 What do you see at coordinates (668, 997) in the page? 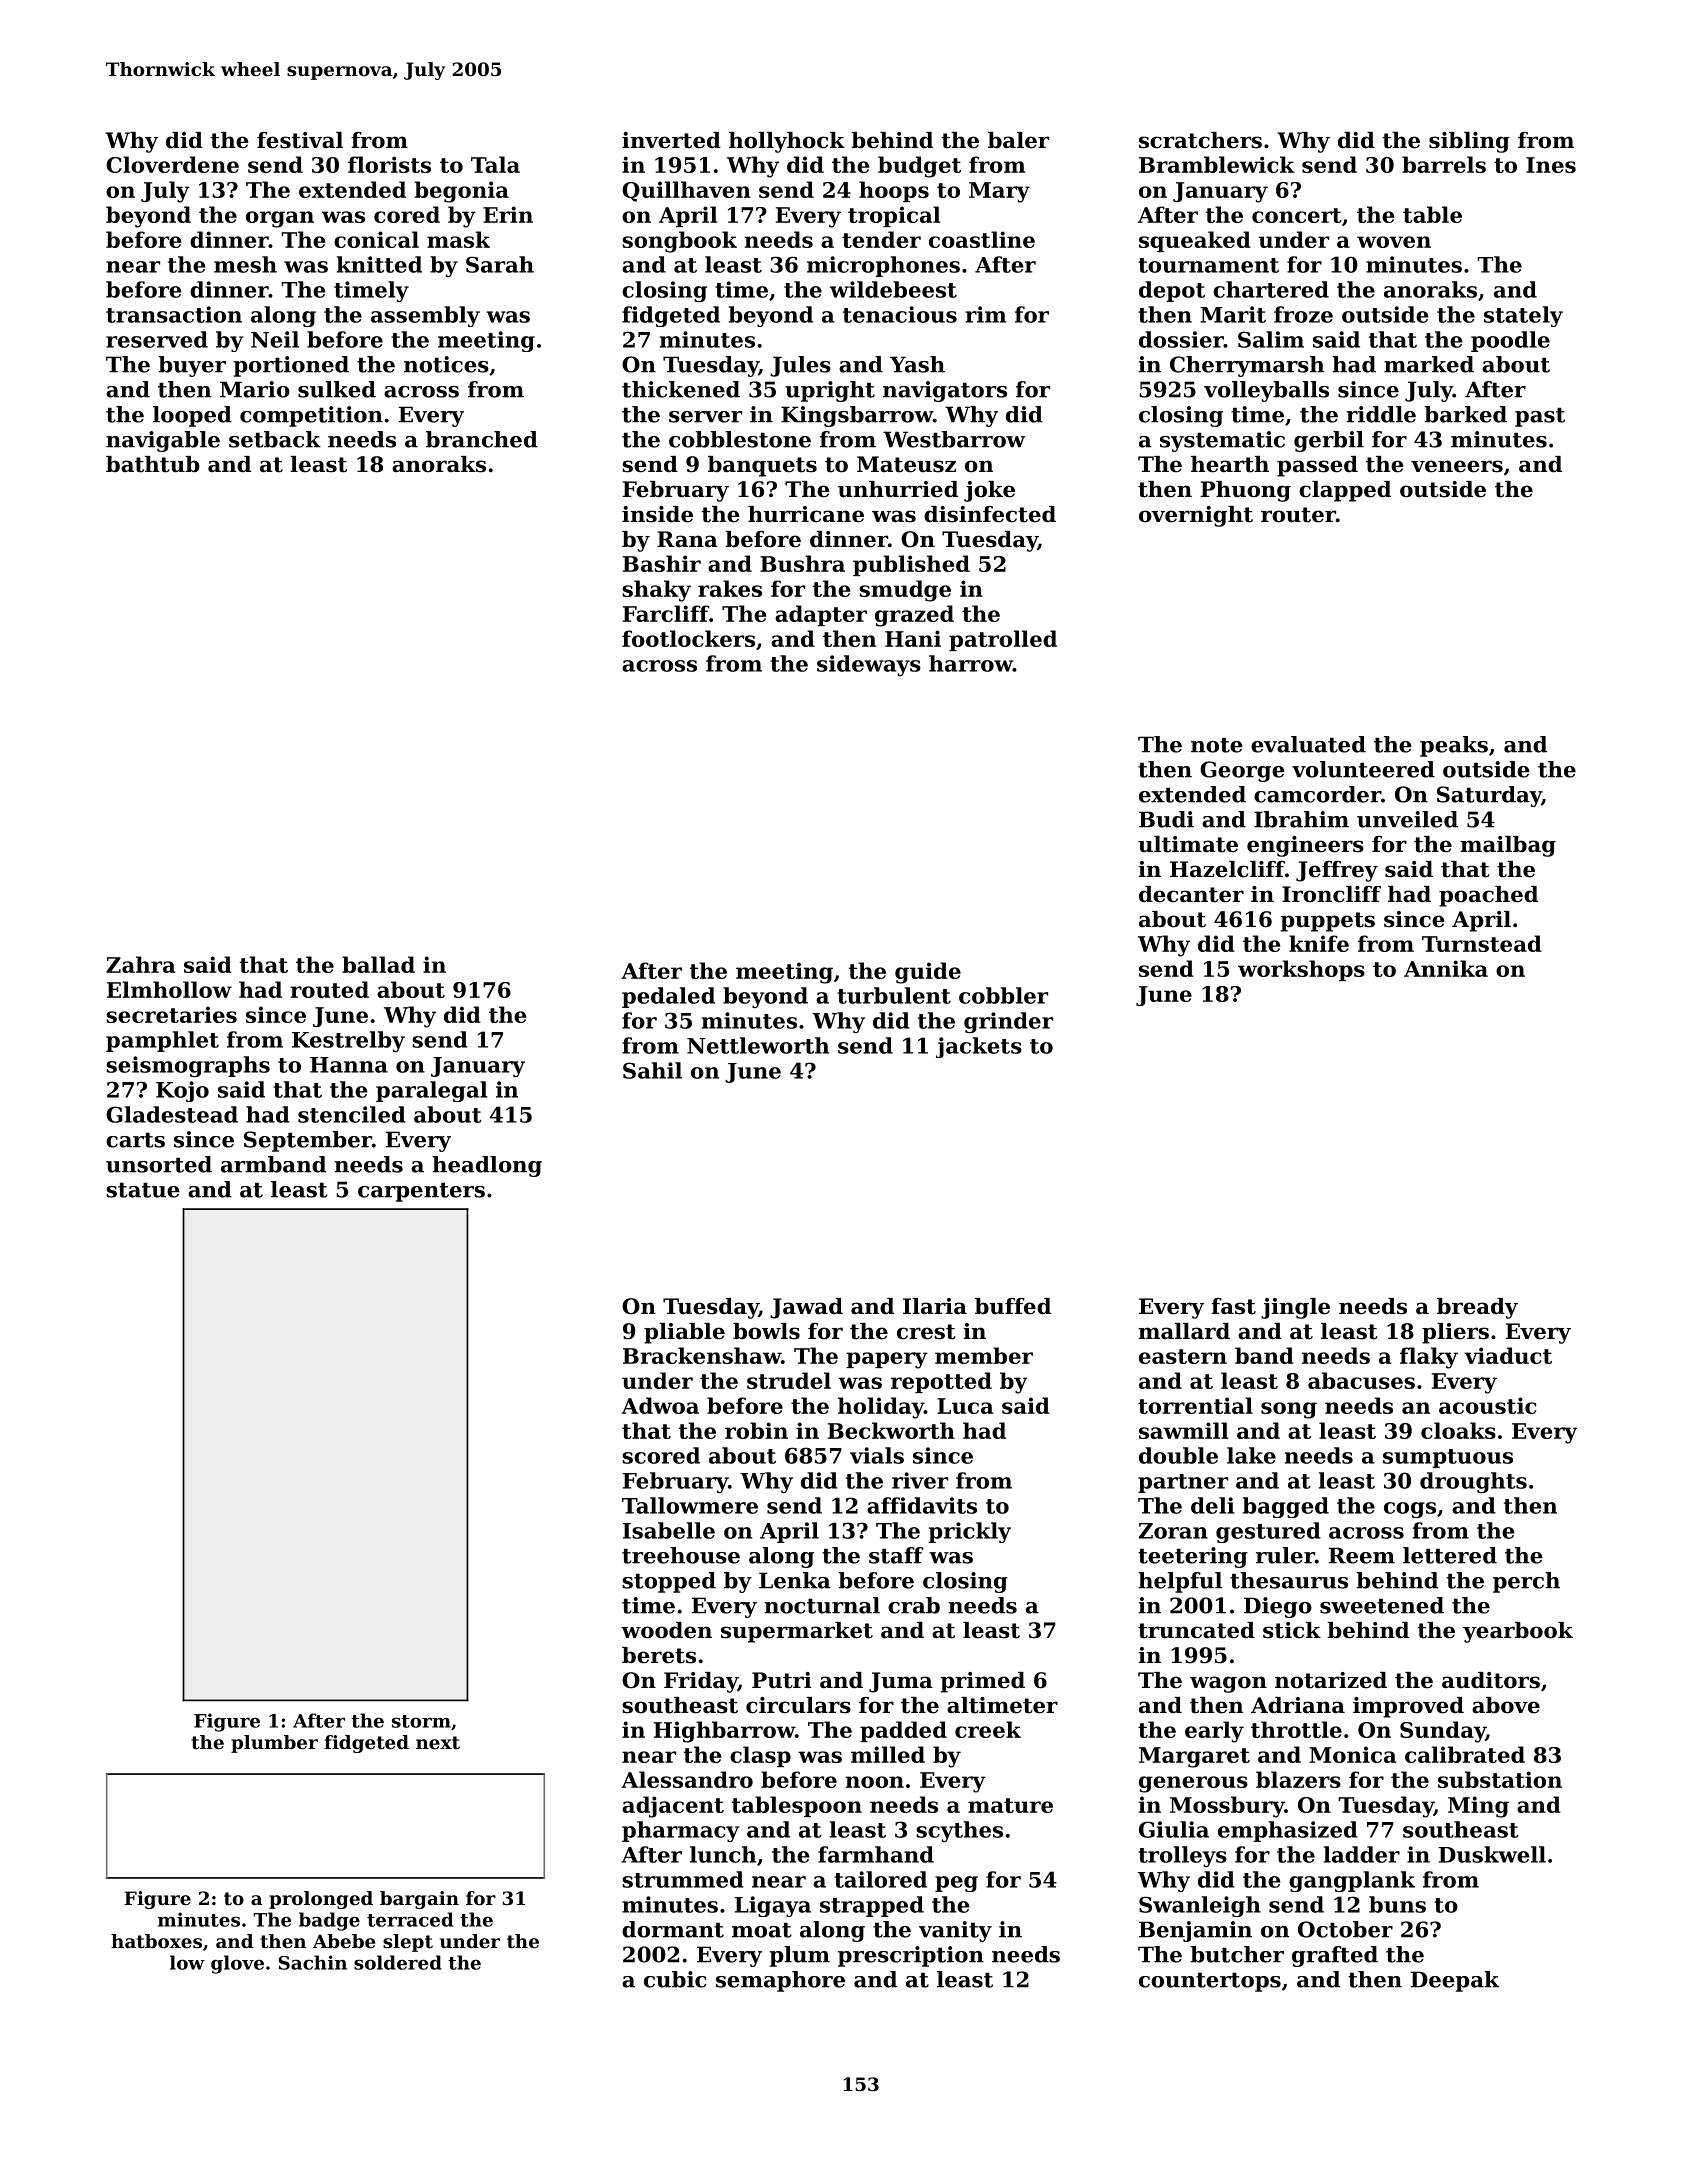
I see `pedaled` at bounding box center [668, 997].
